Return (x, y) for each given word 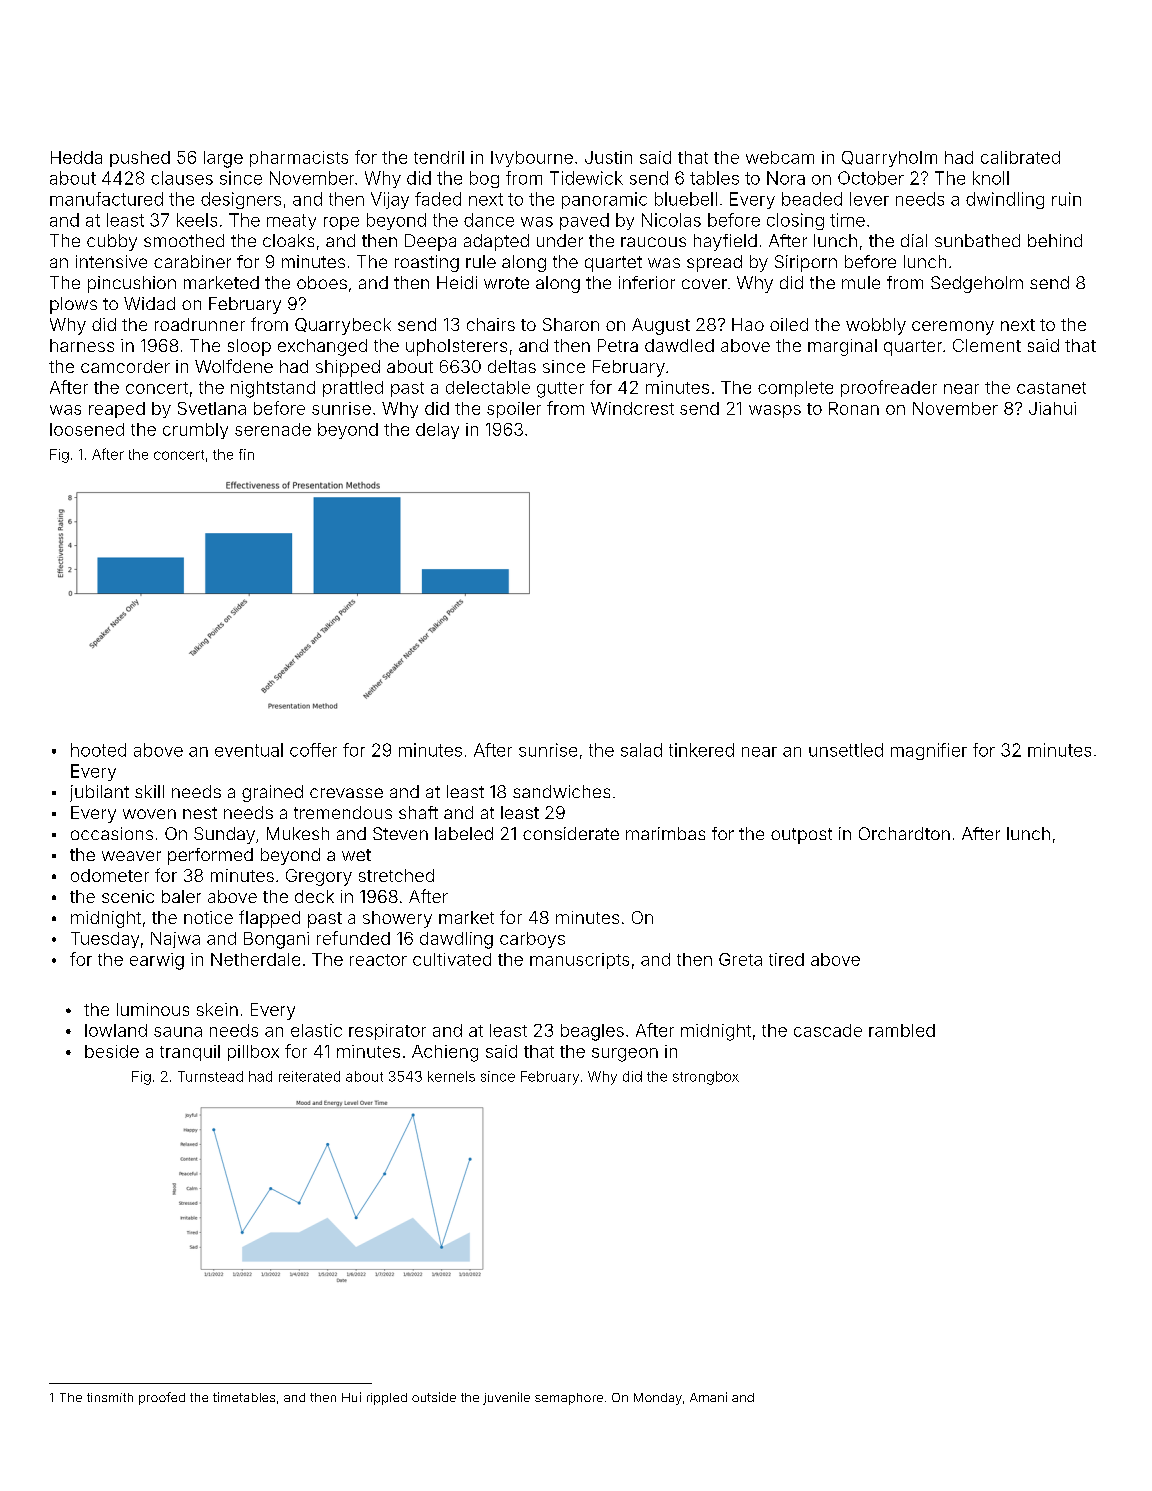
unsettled (846, 750)
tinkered (701, 750)
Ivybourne (532, 159)
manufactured (106, 199)
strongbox (706, 1078)
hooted (98, 750)
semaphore (569, 1399)
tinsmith (110, 1397)
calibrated (1020, 157)
